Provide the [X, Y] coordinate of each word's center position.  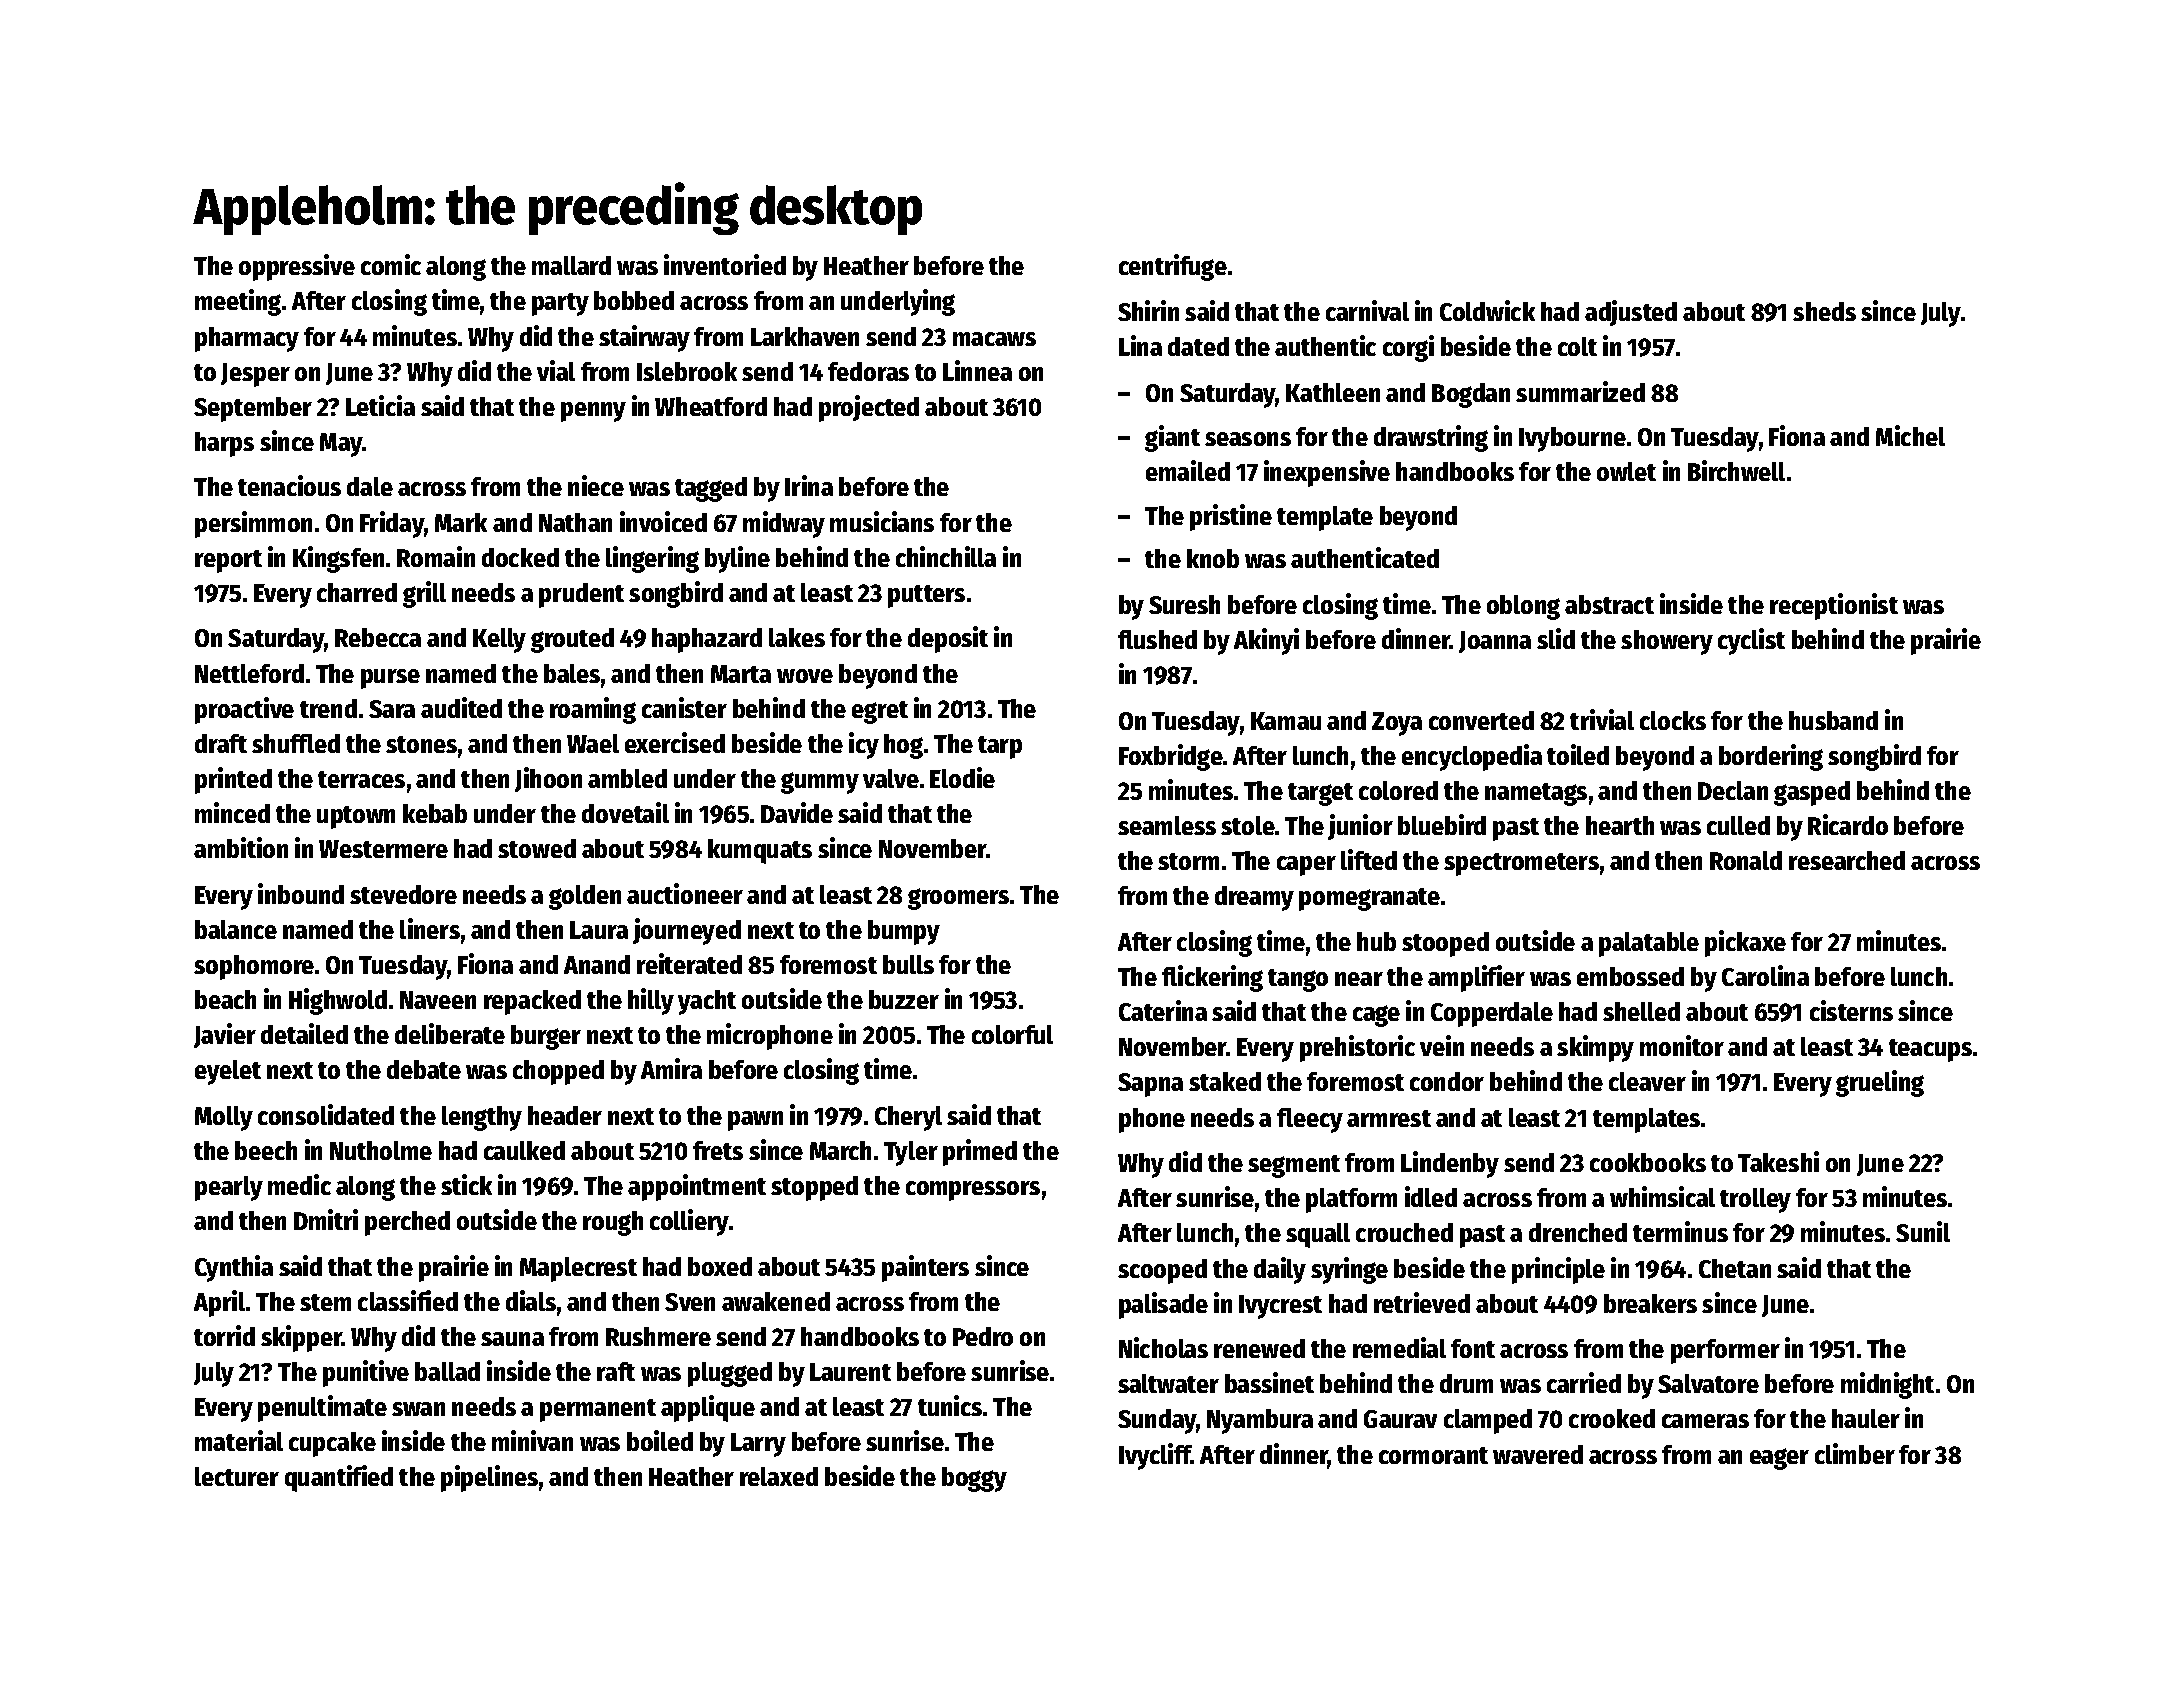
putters [926, 596]
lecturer [237, 1476]
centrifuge [1173, 267]
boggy [974, 1479]
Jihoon [548, 779]
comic [391, 264]
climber [1855, 1453]
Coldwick [1487, 310]
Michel [1910, 435]
